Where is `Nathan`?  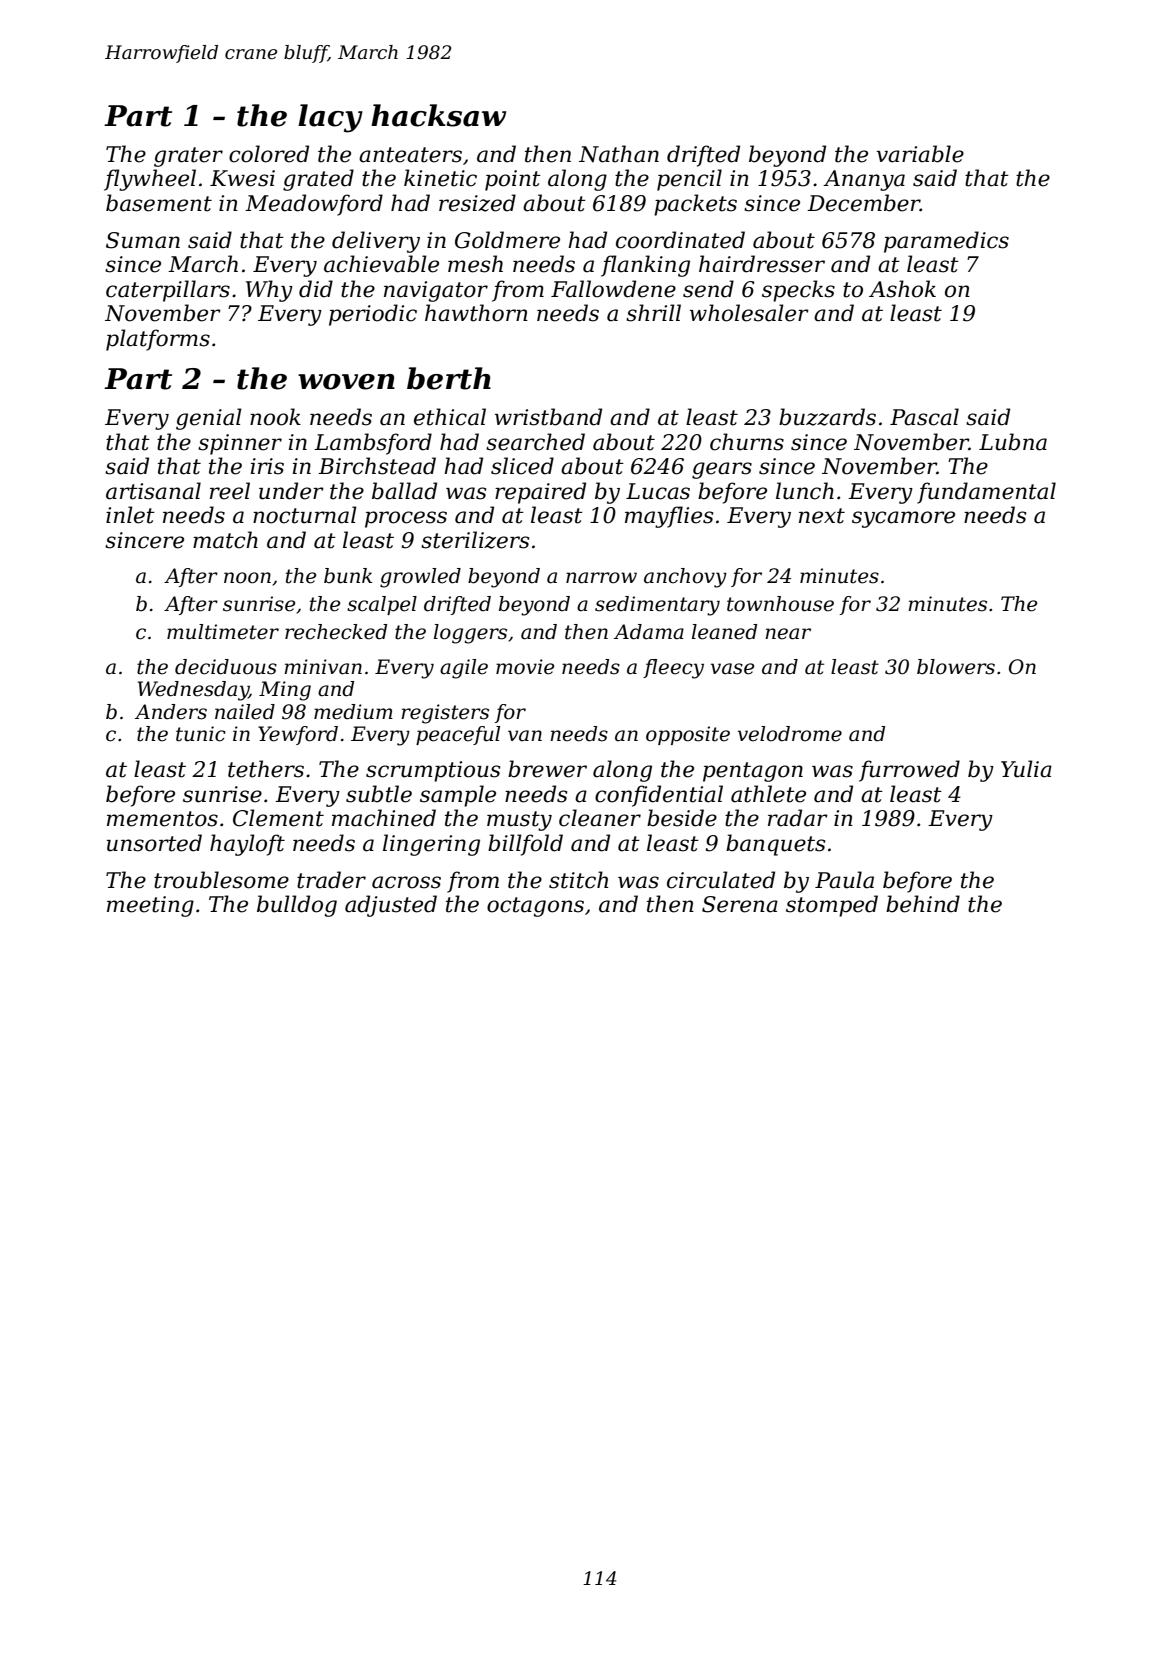 Nathan is located at coordinates (619, 154).
